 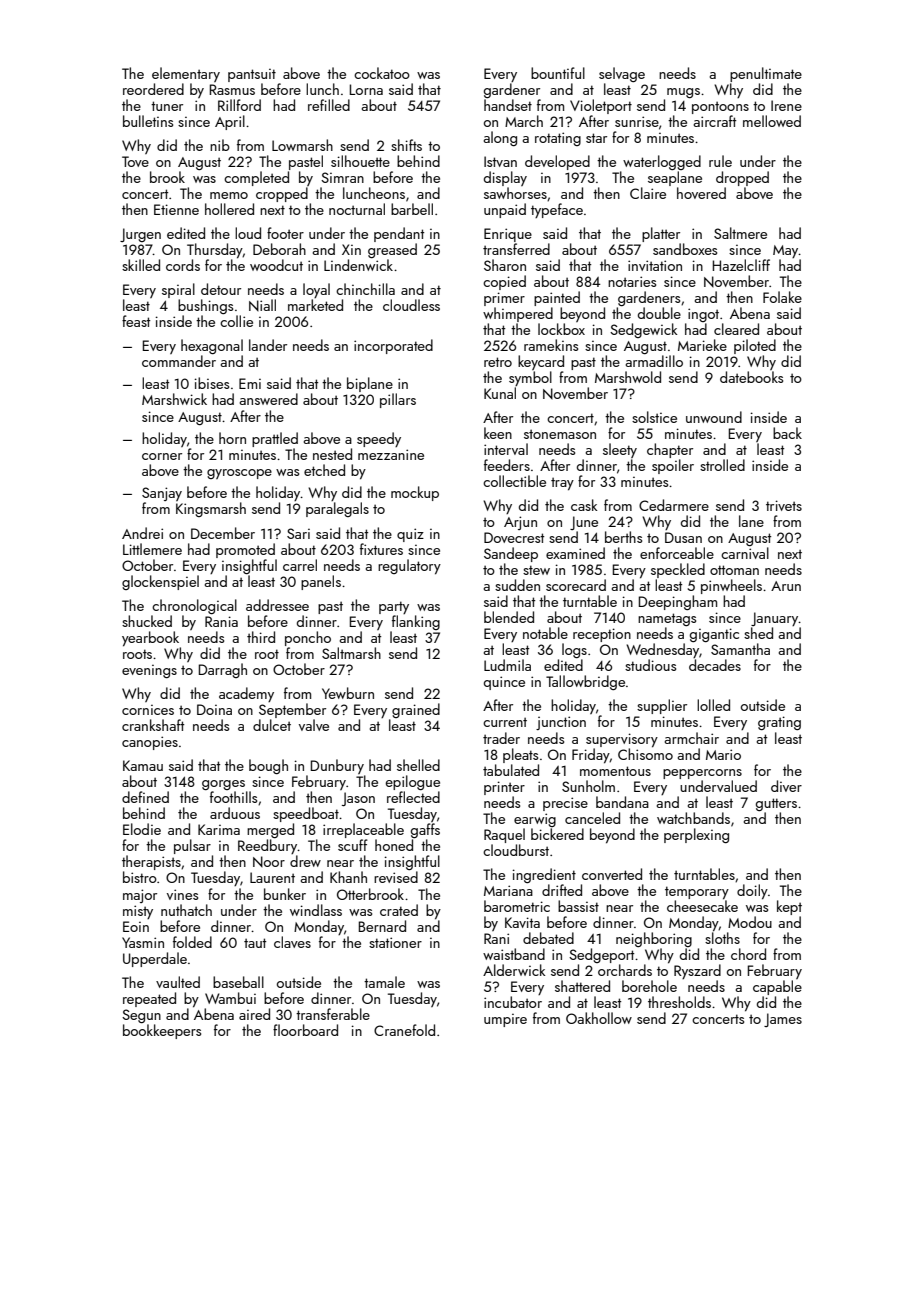 I want to click on bookkeepers, so click(x=162, y=1031).
